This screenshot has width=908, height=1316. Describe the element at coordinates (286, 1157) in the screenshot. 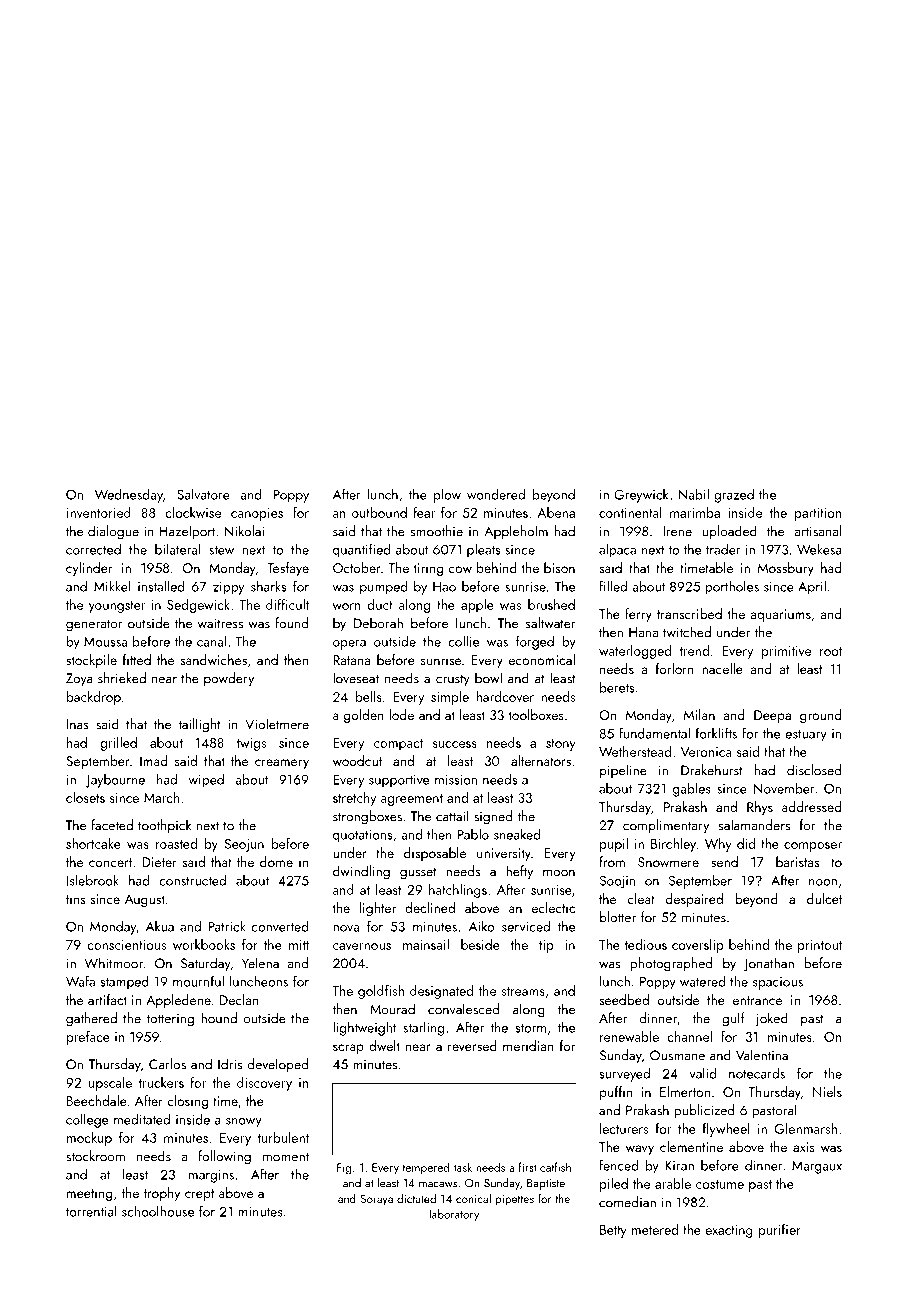

I see `moment` at that location.
